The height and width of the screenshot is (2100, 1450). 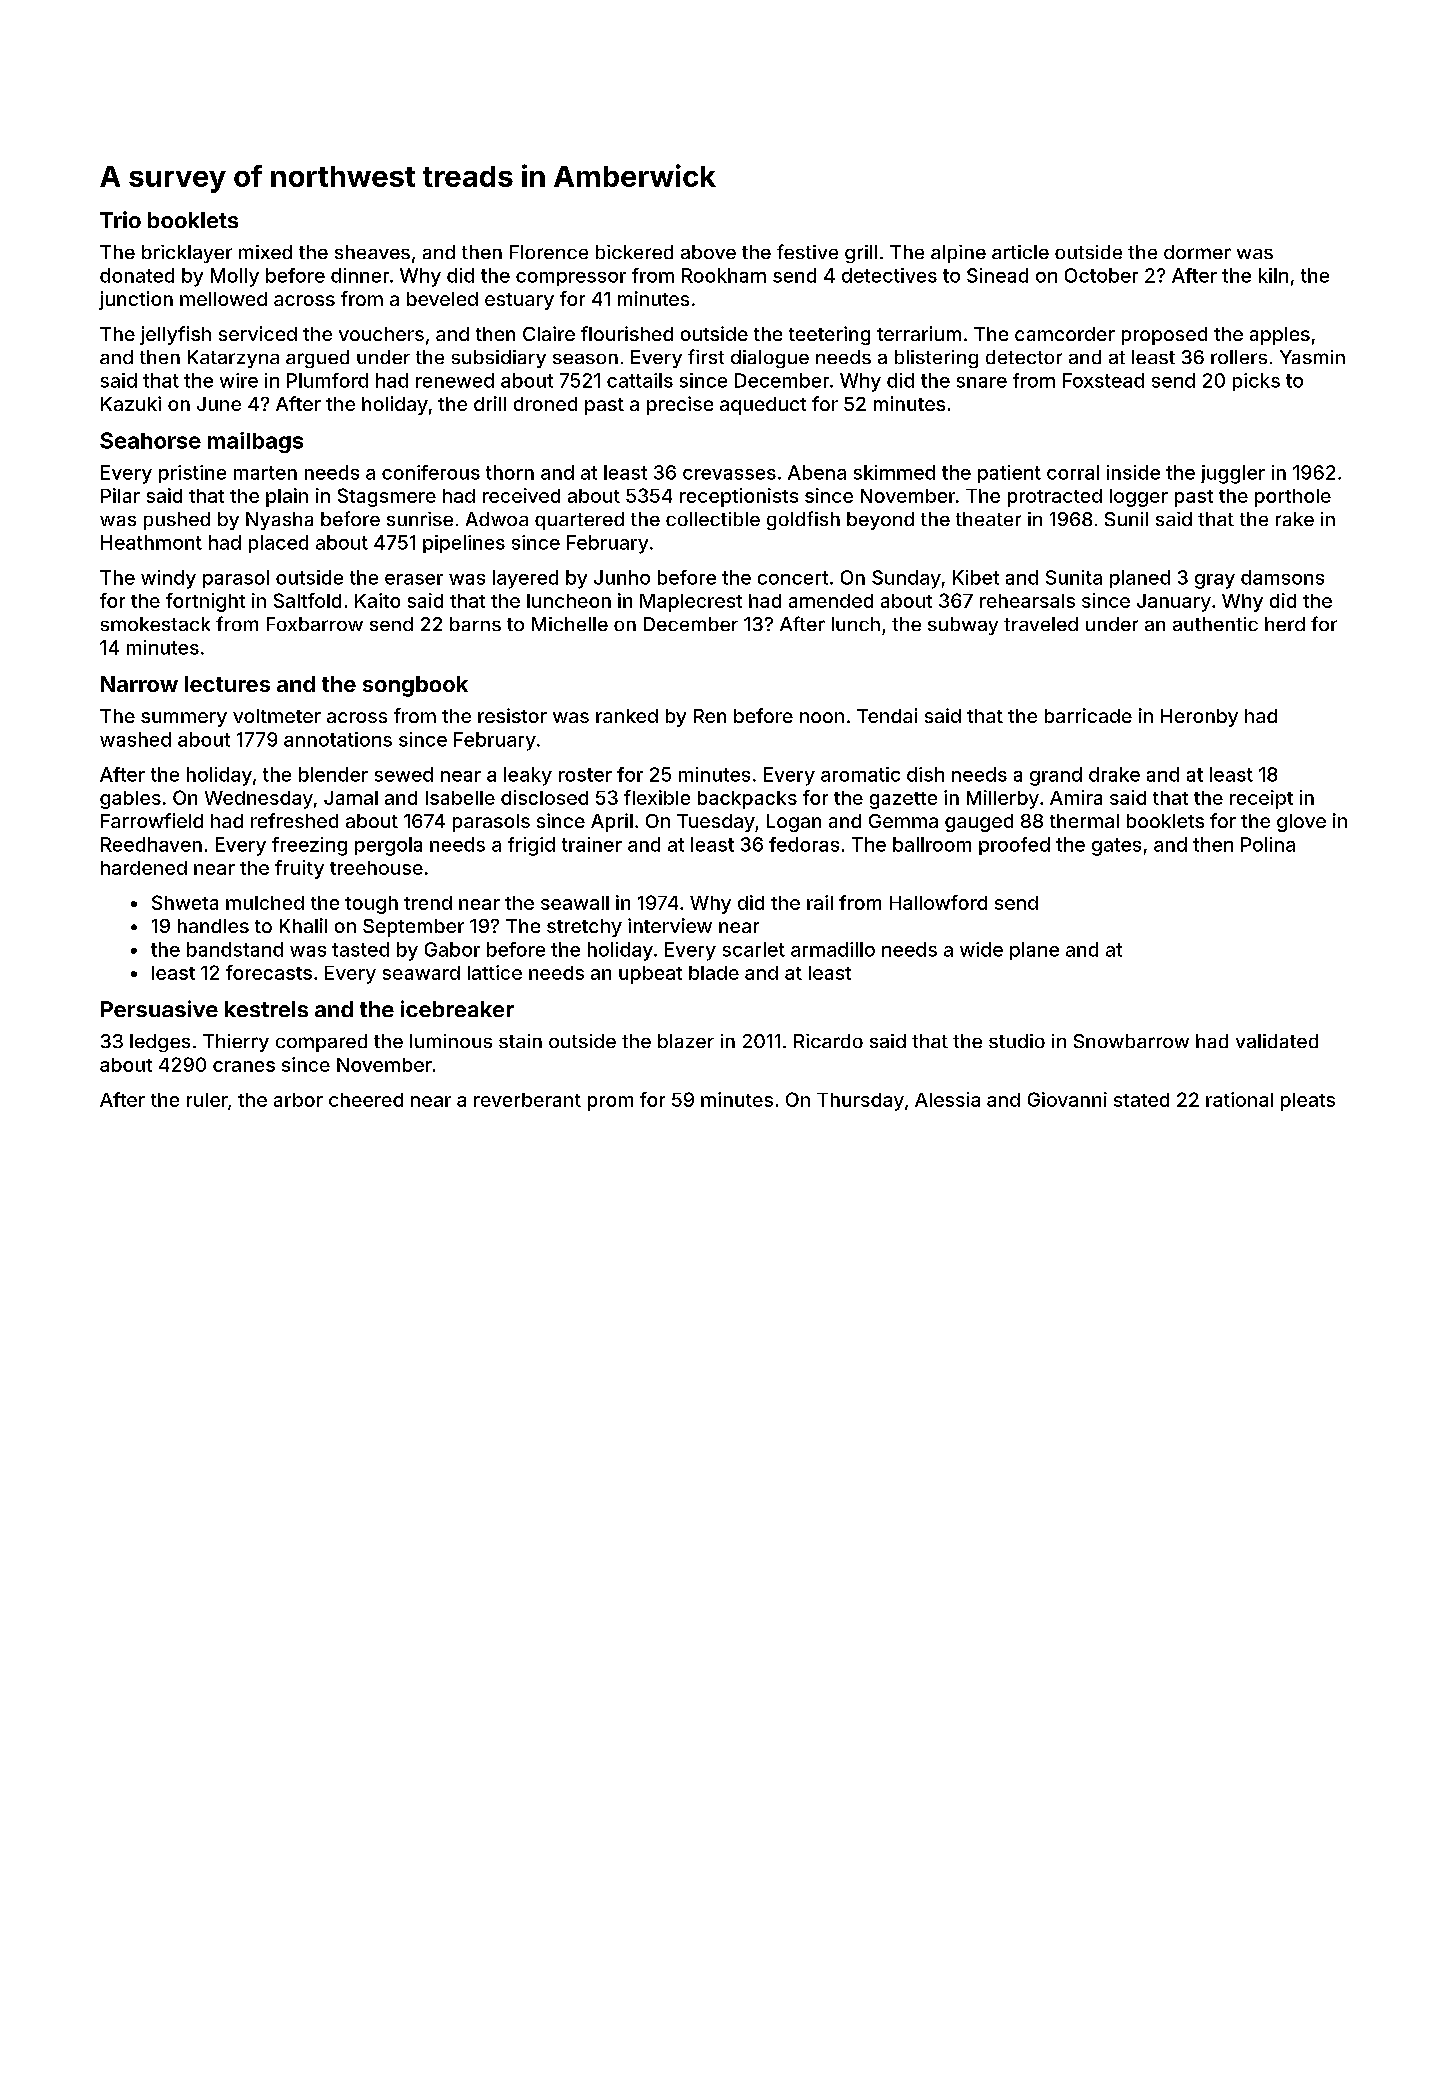 I want to click on Rookham, so click(x=724, y=275).
